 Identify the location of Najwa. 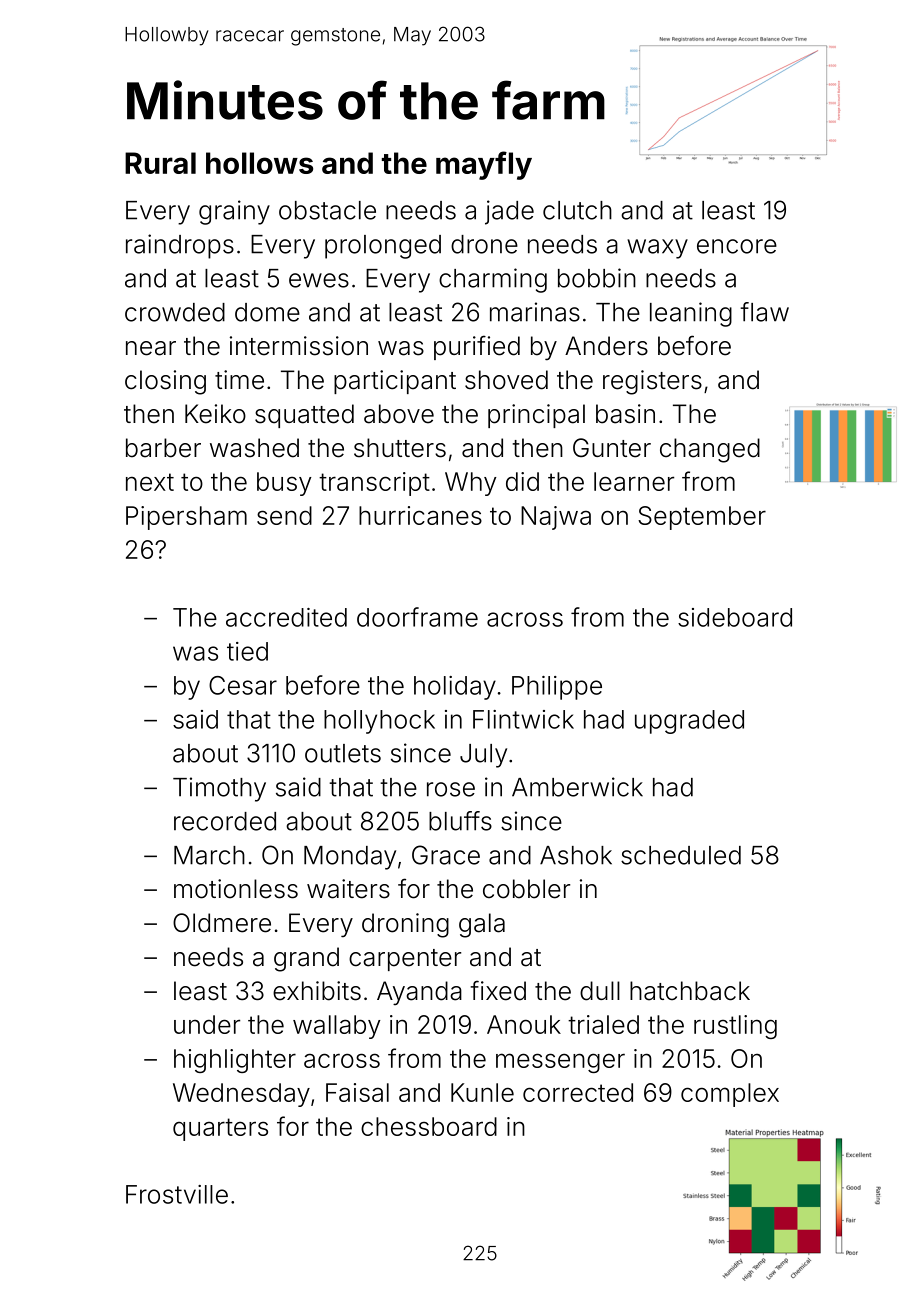
(556, 518).
